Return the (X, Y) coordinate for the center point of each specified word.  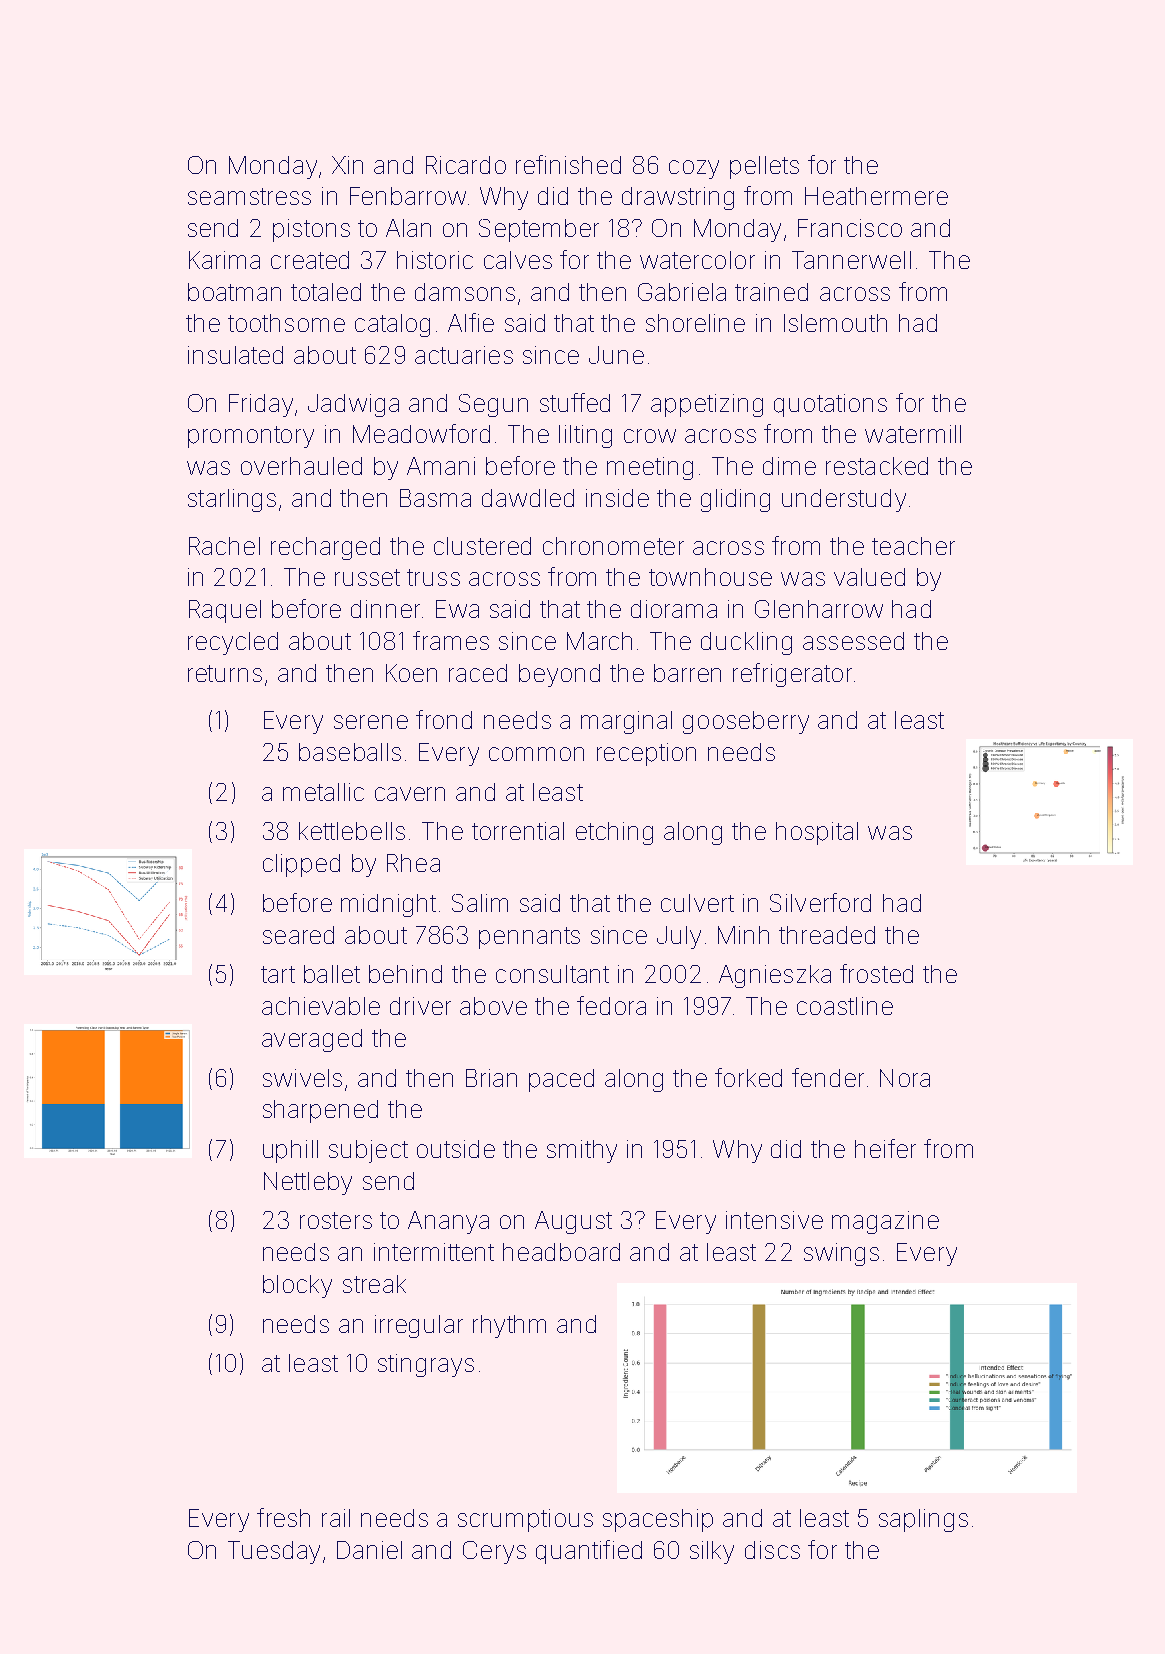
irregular (419, 1326)
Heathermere (876, 196)
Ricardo (466, 165)
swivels (302, 1078)
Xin (347, 165)
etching (614, 833)
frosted (876, 973)
